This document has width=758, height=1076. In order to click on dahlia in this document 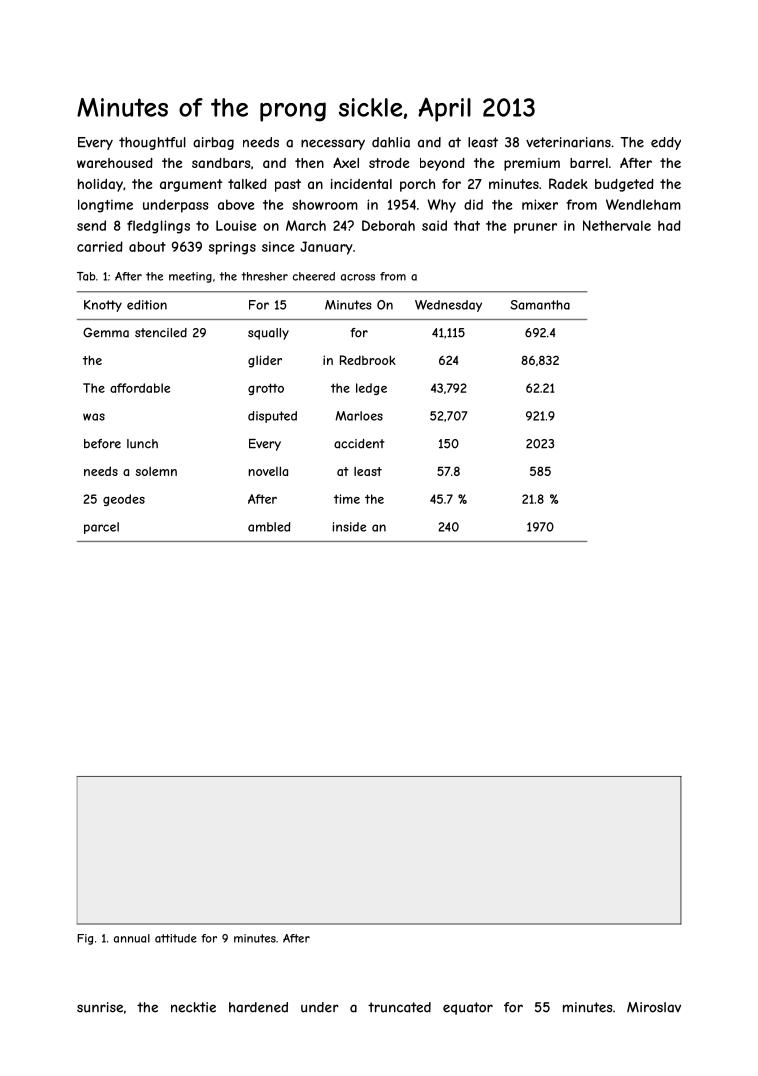, I will do `click(391, 142)`.
